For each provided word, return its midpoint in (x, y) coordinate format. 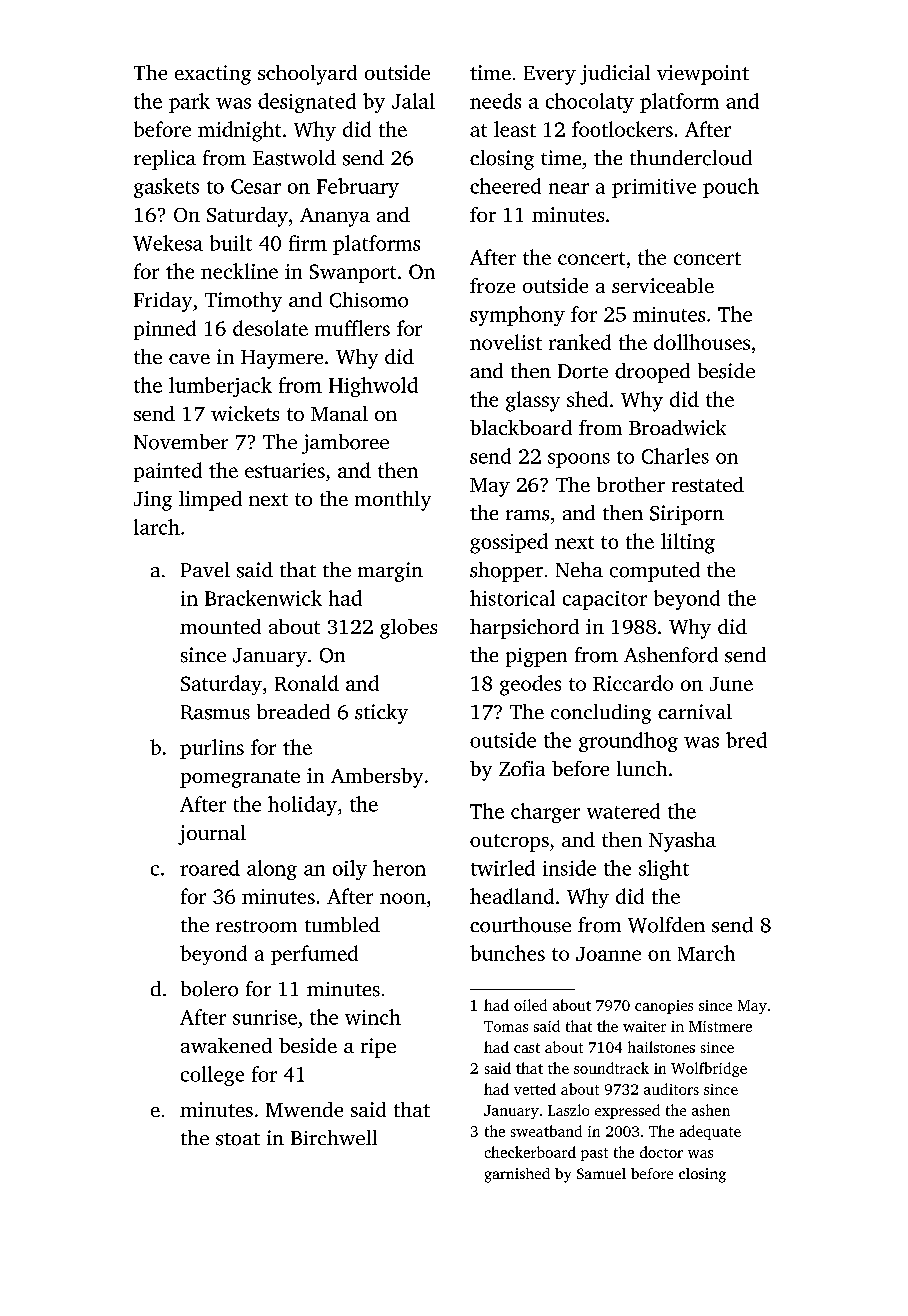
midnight (239, 131)
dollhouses (702, 342)
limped (210, 501)
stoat (238, 1139)
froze (492, 285)
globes (408, 629)
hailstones (661, 1047)
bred (746, 740)
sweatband (546, 1131)
